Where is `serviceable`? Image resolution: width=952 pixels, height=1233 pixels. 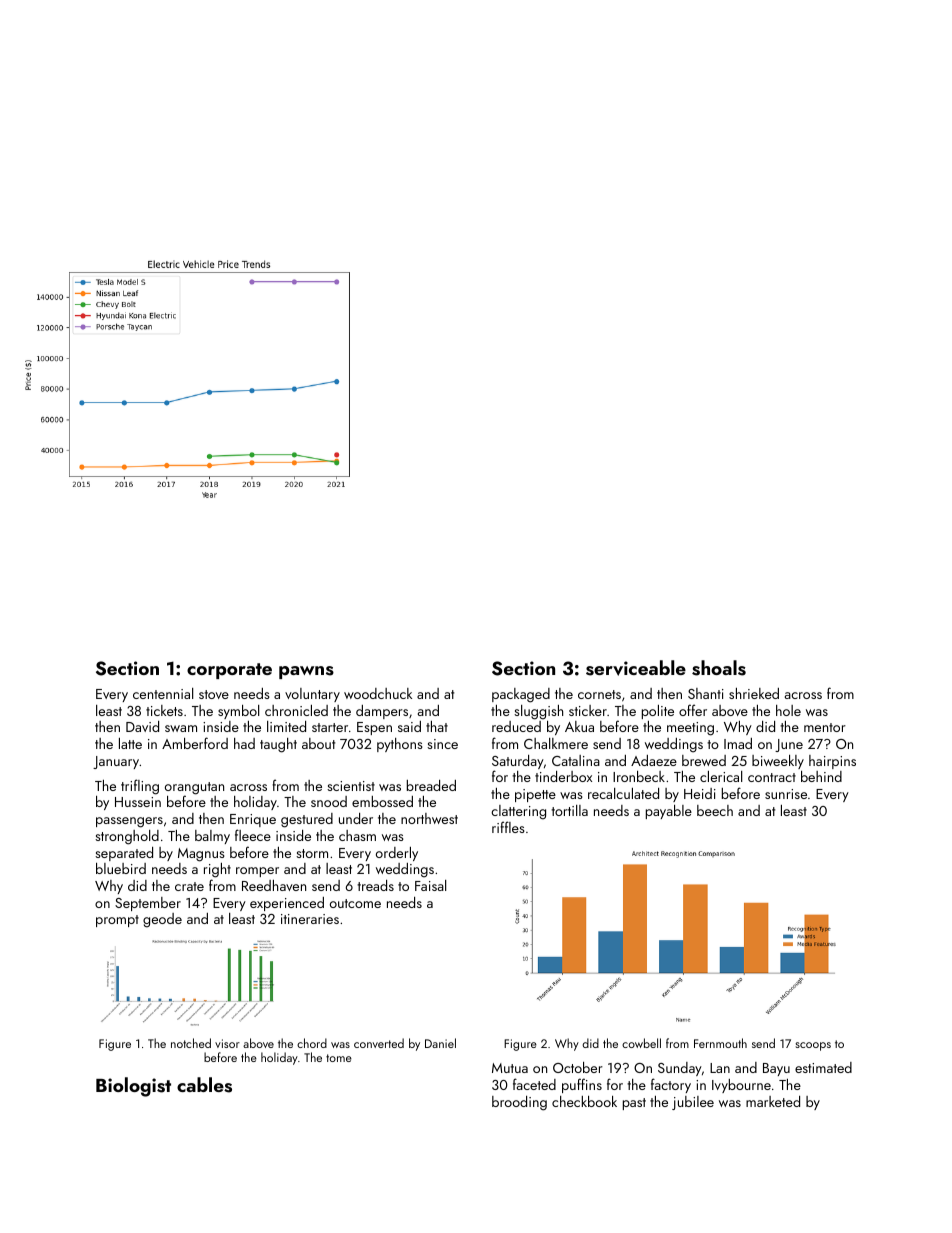 serviceable is located at coordinates (636, 668).
